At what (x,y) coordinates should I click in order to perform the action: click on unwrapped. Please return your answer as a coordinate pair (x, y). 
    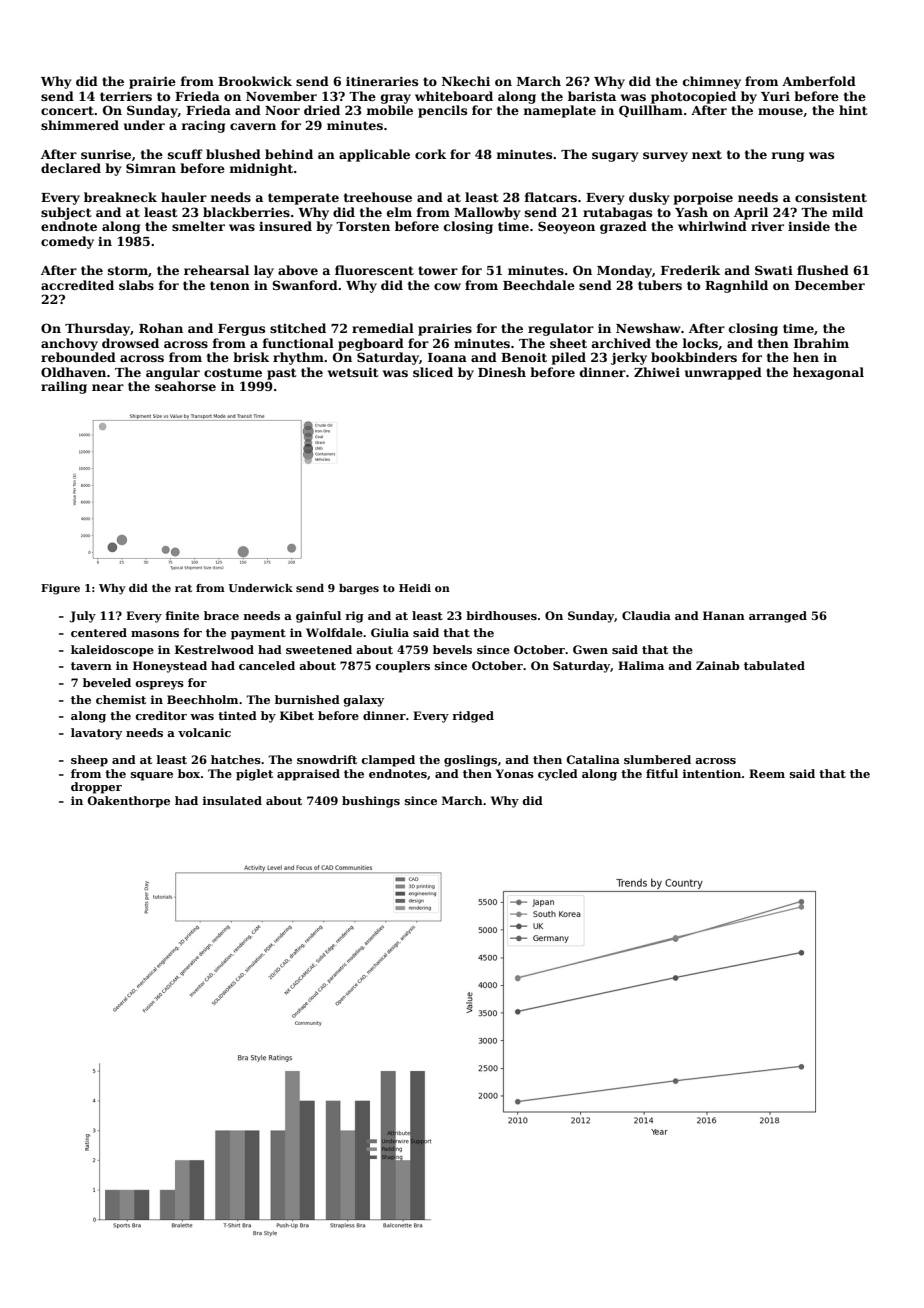
    Looking at the image, I should click on (723, 373).
